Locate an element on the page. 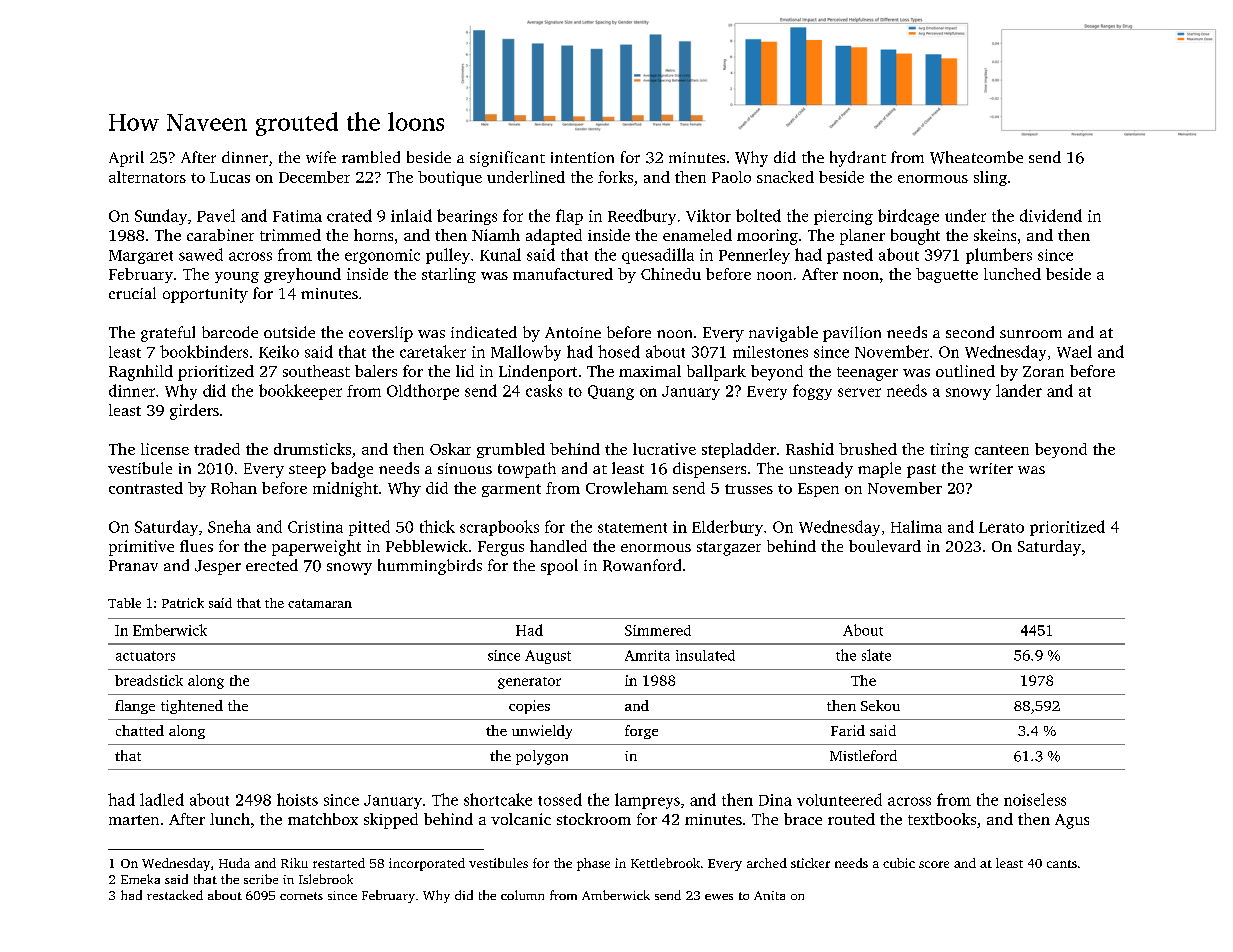 Image resolution: width=1233 pixels, height=952 pixels. textbooks is located at coordinates (942, 819).
